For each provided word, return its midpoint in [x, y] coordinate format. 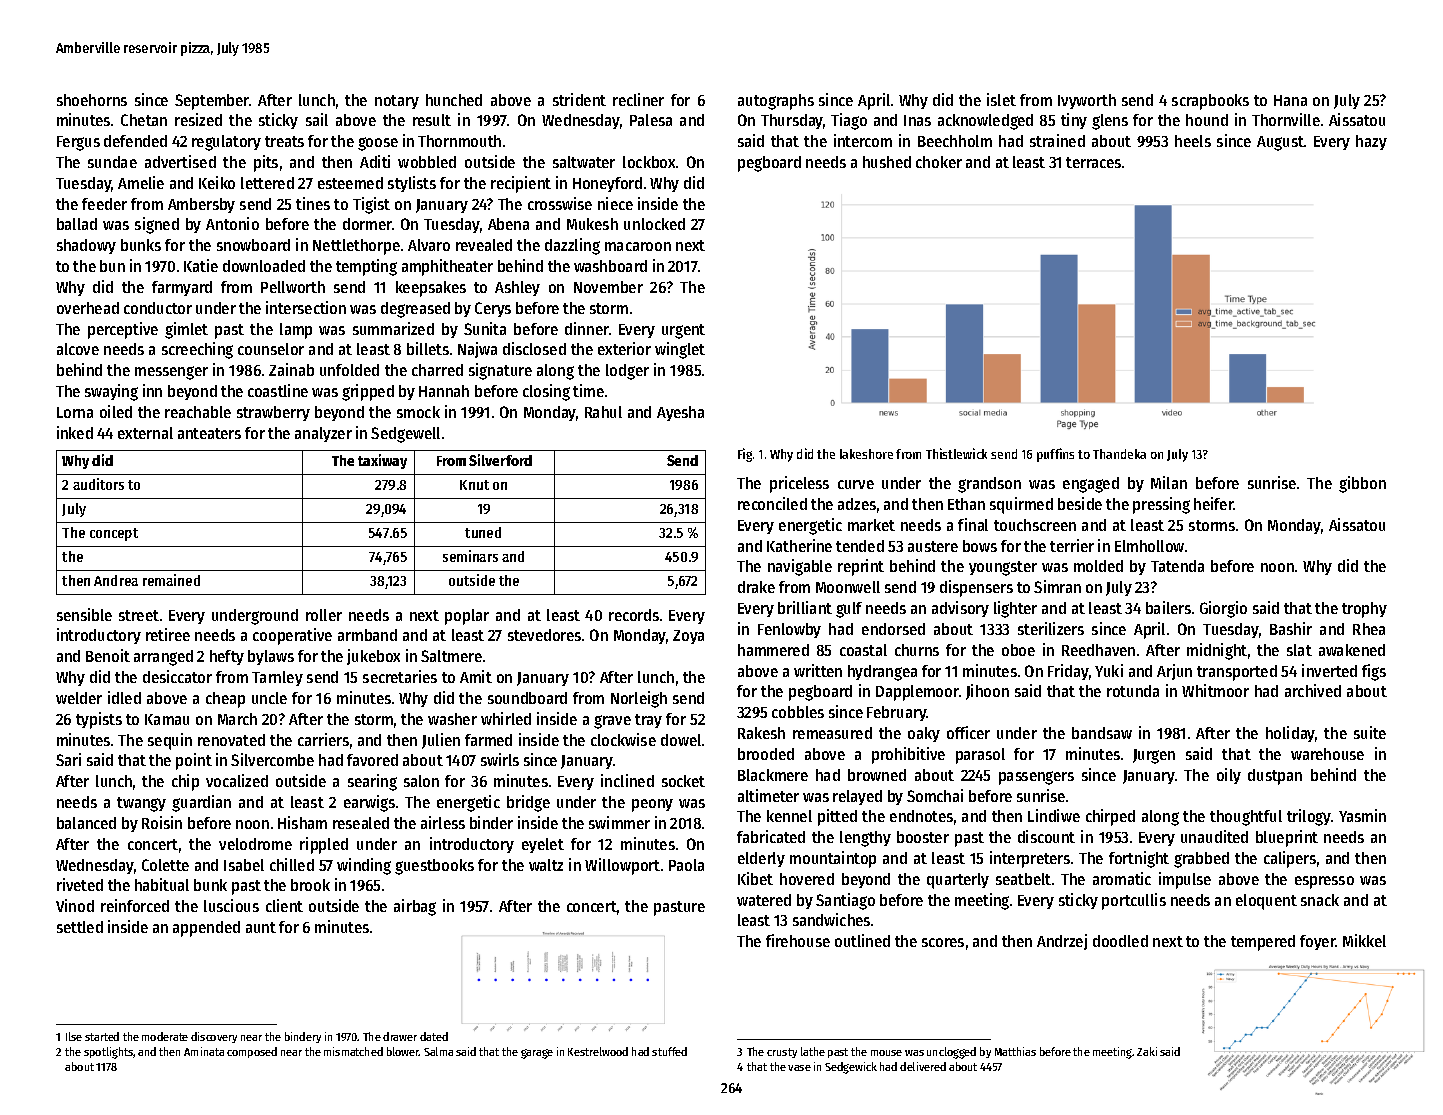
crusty [782, 1053]
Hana [1290, 100]
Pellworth [293, 287]
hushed [887, 162]
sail [317, 119]
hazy [1371, 142]
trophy [1364, 610]
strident [579, 99]
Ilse [74, 1036]
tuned [483, 532]
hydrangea [882, 673]
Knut [474, 485]
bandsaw [1102, 733]
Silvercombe [272, 759]
